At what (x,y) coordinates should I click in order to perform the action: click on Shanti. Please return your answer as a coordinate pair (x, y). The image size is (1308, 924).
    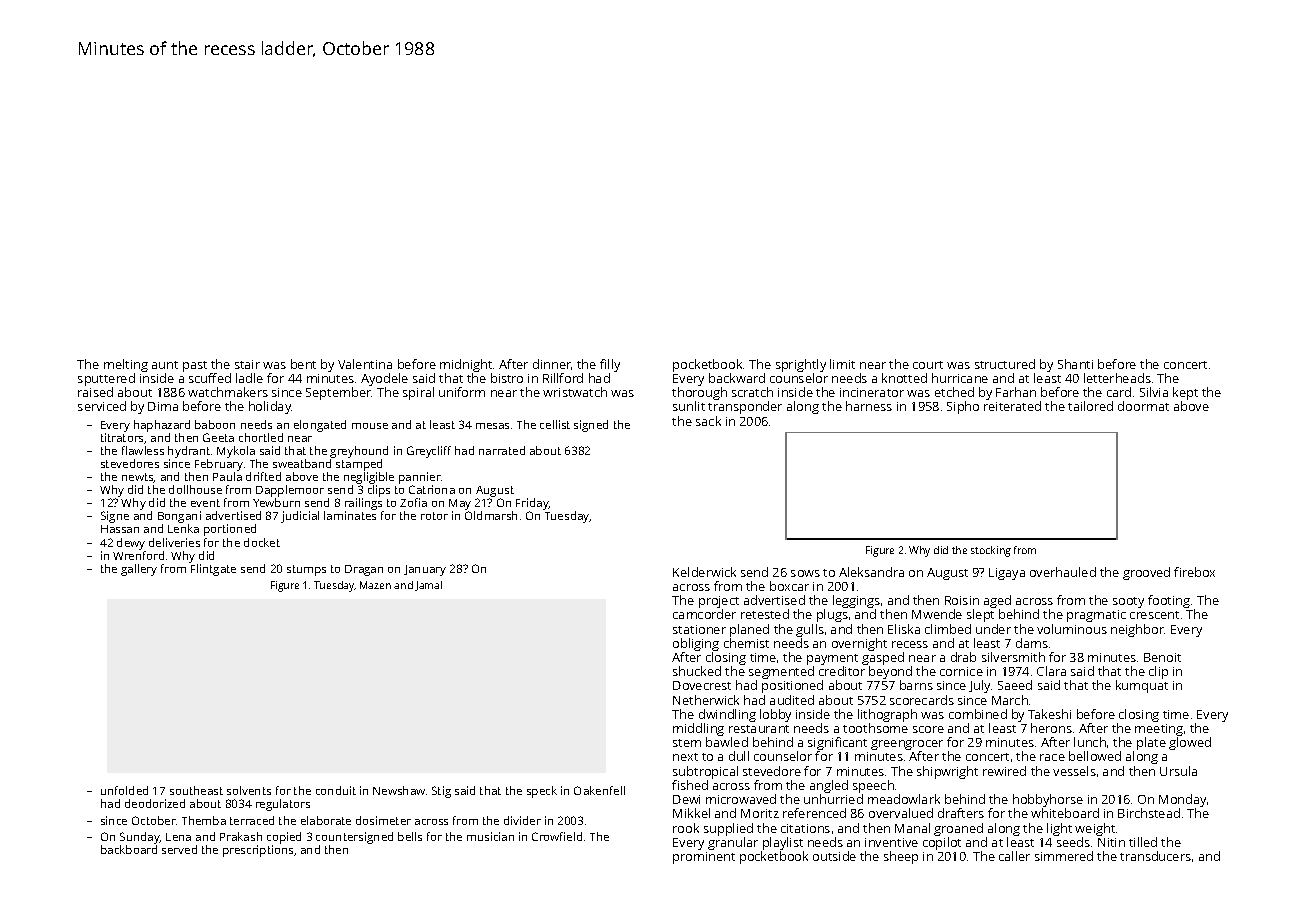
    Looking at the image, I should click on (1075, 364).
